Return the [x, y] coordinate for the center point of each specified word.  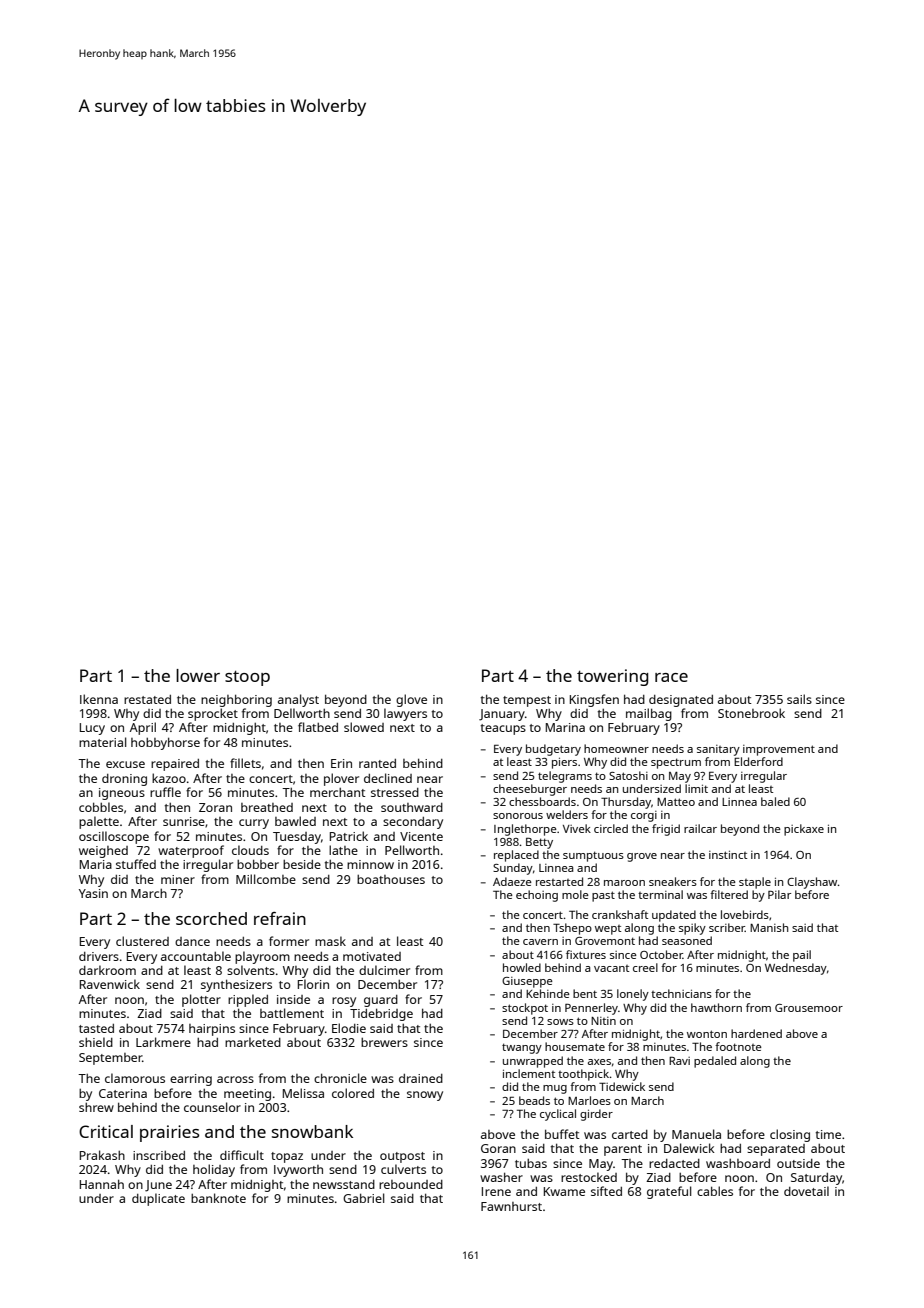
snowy [425, 1096]
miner [178, 879]
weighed [103, 852]
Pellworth [412, 850]
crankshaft [620, 914]
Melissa [303, 1093]
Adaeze [512, 881]
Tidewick [622, 1086]
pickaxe [804, 830]
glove [411, 700]
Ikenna [99, 699]
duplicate [158, 1199]
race [671, 677]
